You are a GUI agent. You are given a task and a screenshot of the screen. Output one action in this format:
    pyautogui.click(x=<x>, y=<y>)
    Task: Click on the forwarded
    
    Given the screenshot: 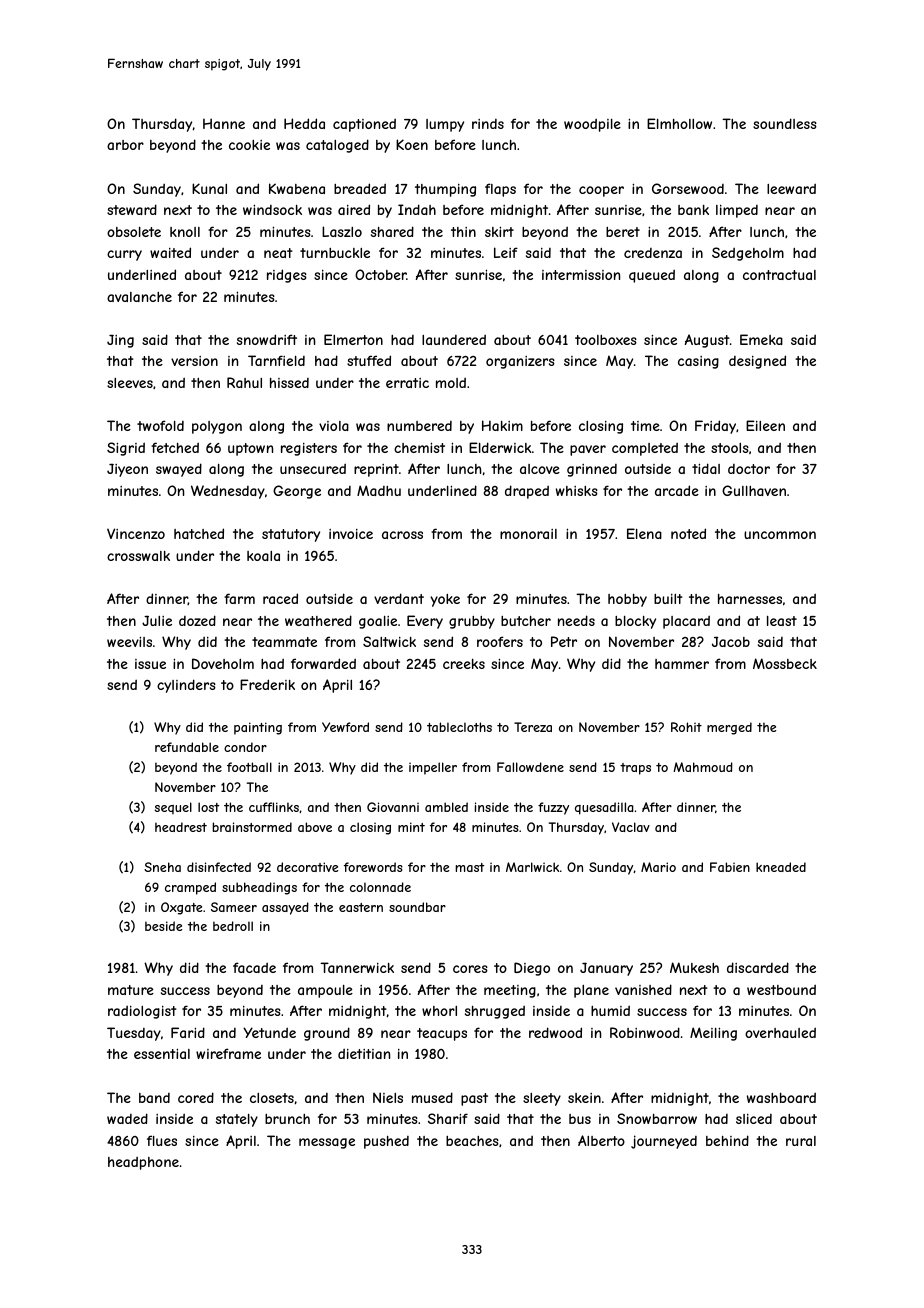 What is the action you would take?
    pyautogui.click(x=323, y=663)
